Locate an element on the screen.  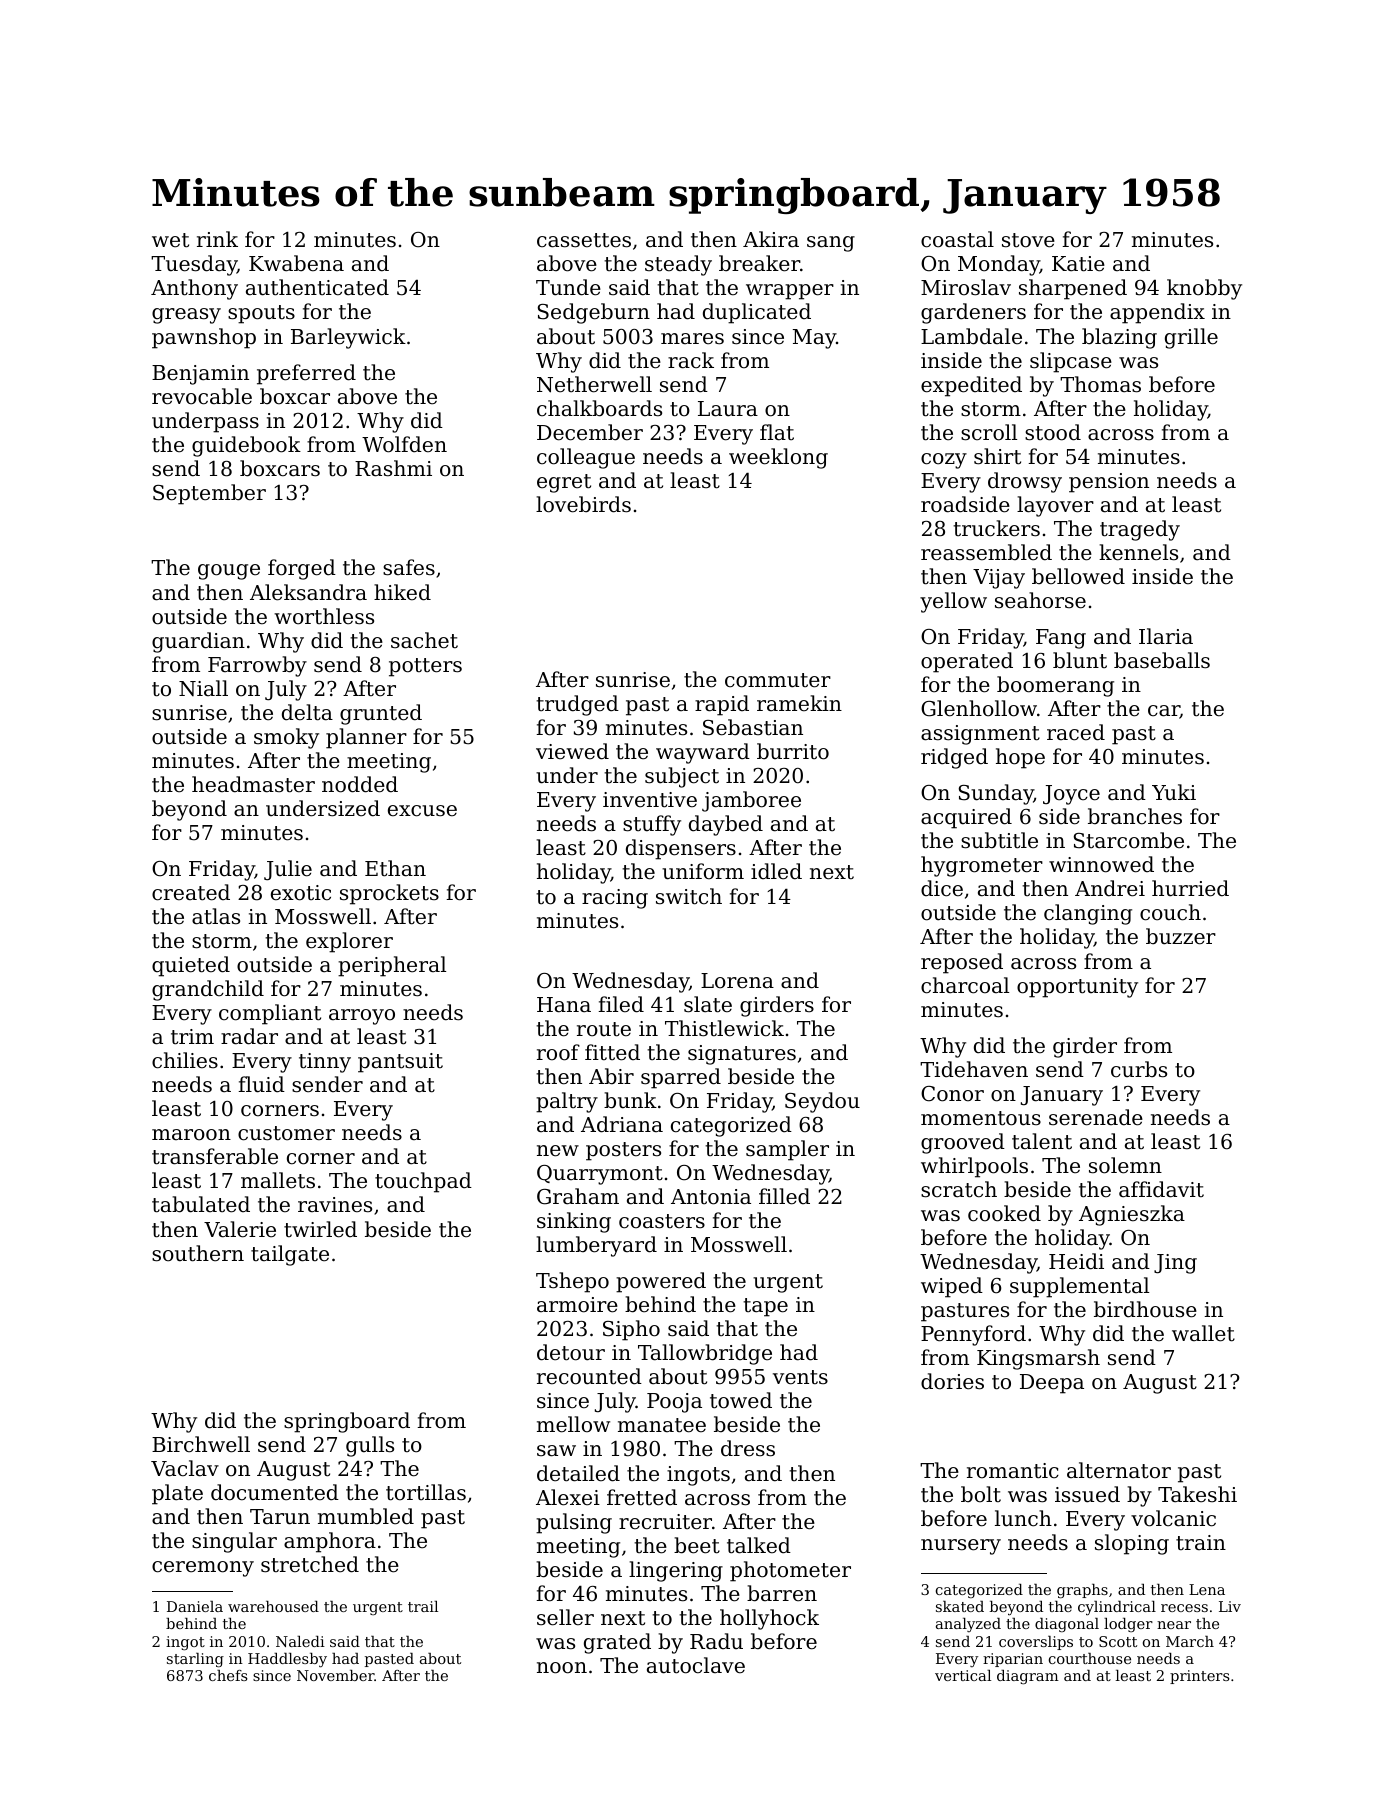
tabulated is located at coordinates (201, 1204).
